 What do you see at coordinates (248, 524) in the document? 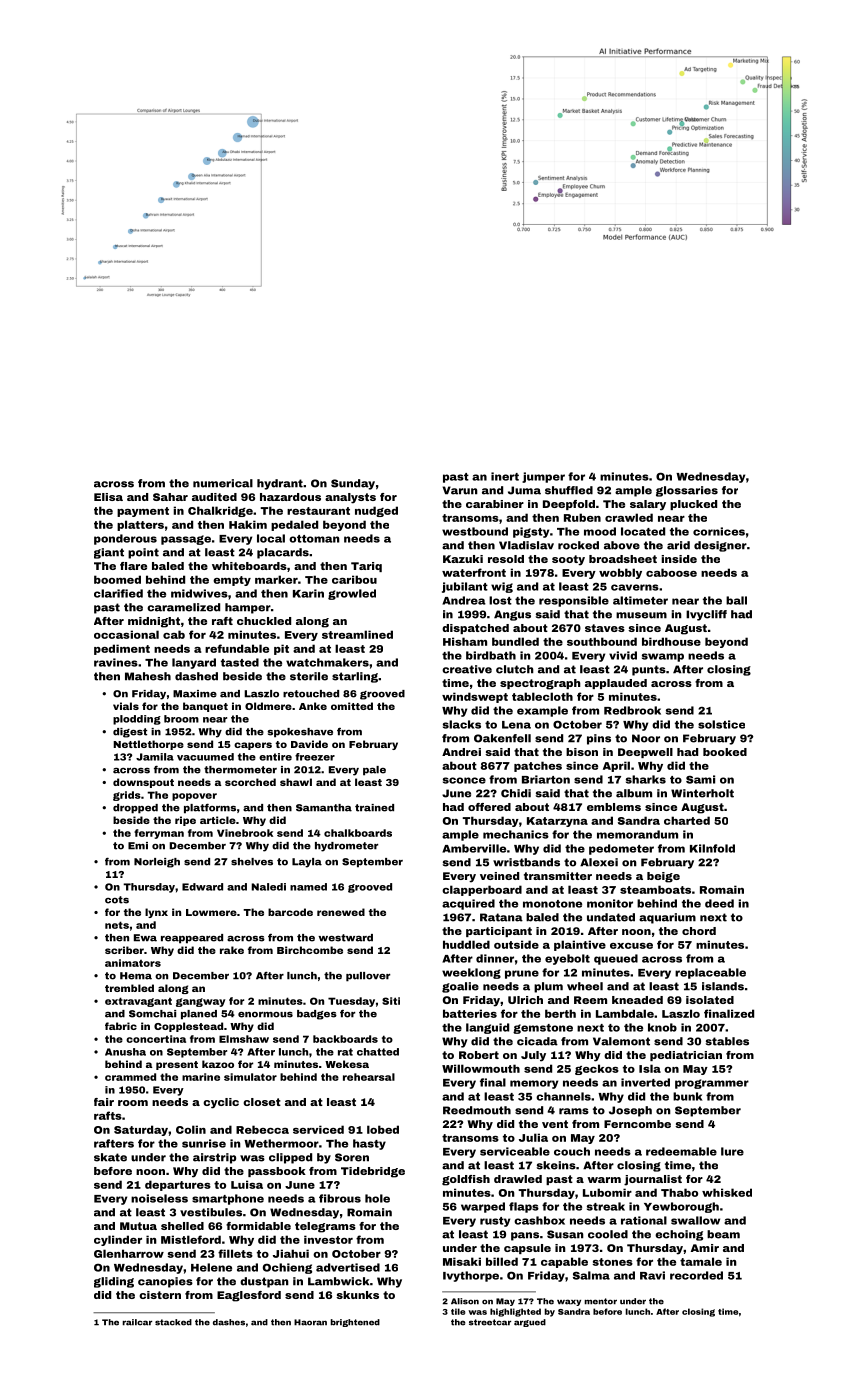
I see `Hakim` at bounding box center [248, 524].
